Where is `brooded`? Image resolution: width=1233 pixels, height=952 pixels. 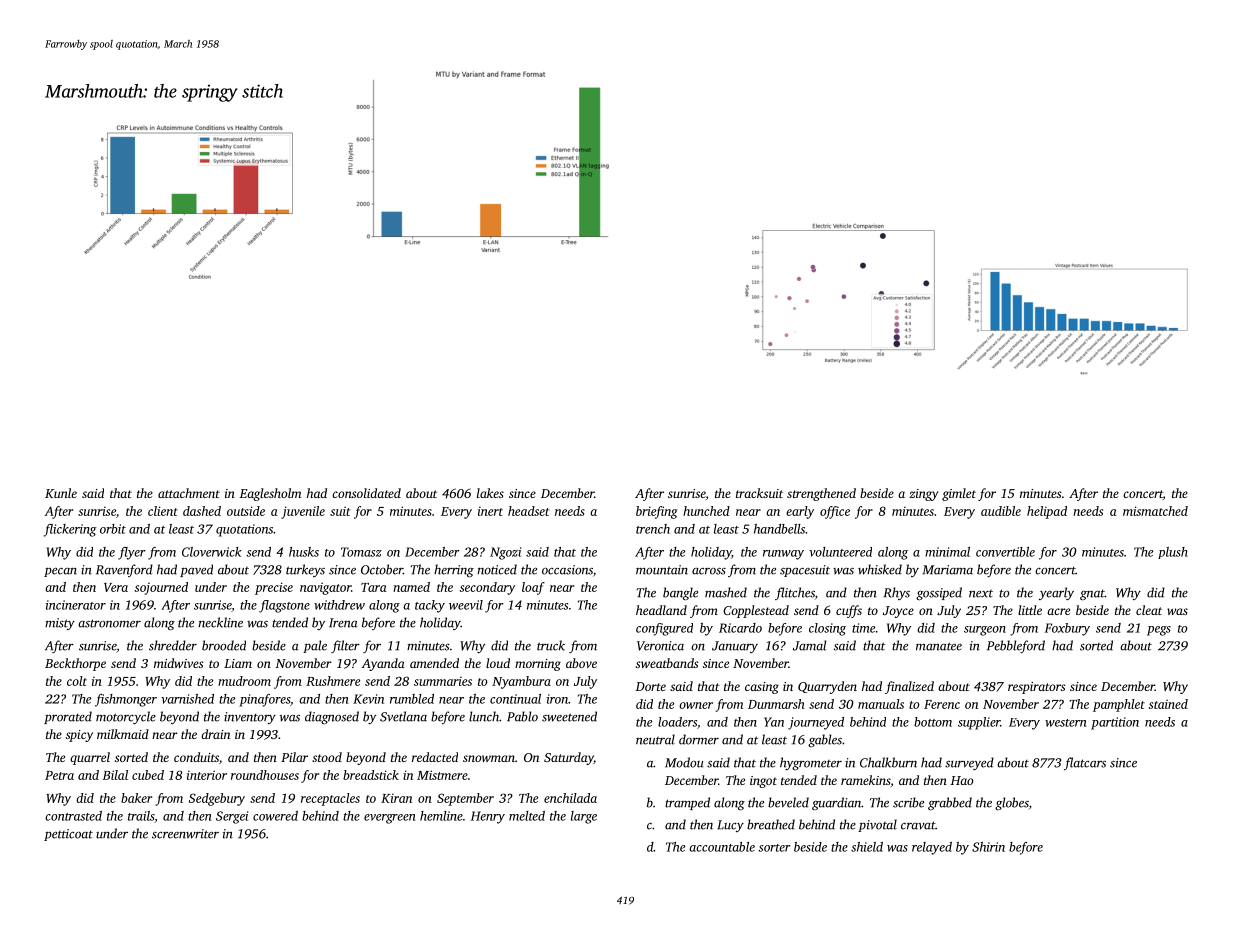
brooded is located at coordinates (224, 645).
